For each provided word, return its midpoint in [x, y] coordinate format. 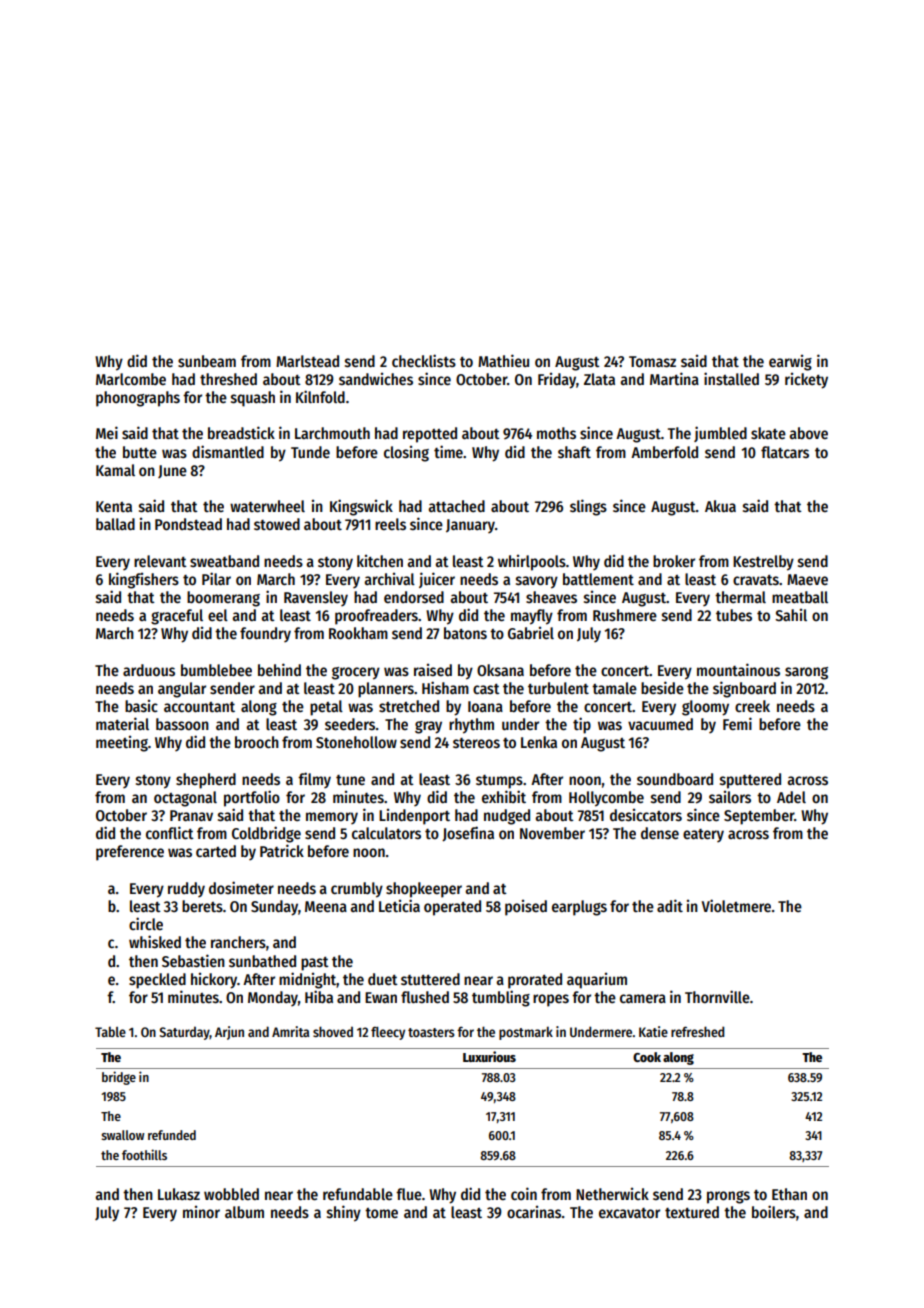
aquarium [597, 981]
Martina [674, 378]
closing [406, 454]
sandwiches [376, 379]
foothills [144, 1154]
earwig [790, 363]
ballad [115, 524]
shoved [333, 1031]
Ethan [789, 1194]
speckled [157, 981]
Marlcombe [131, 379]
